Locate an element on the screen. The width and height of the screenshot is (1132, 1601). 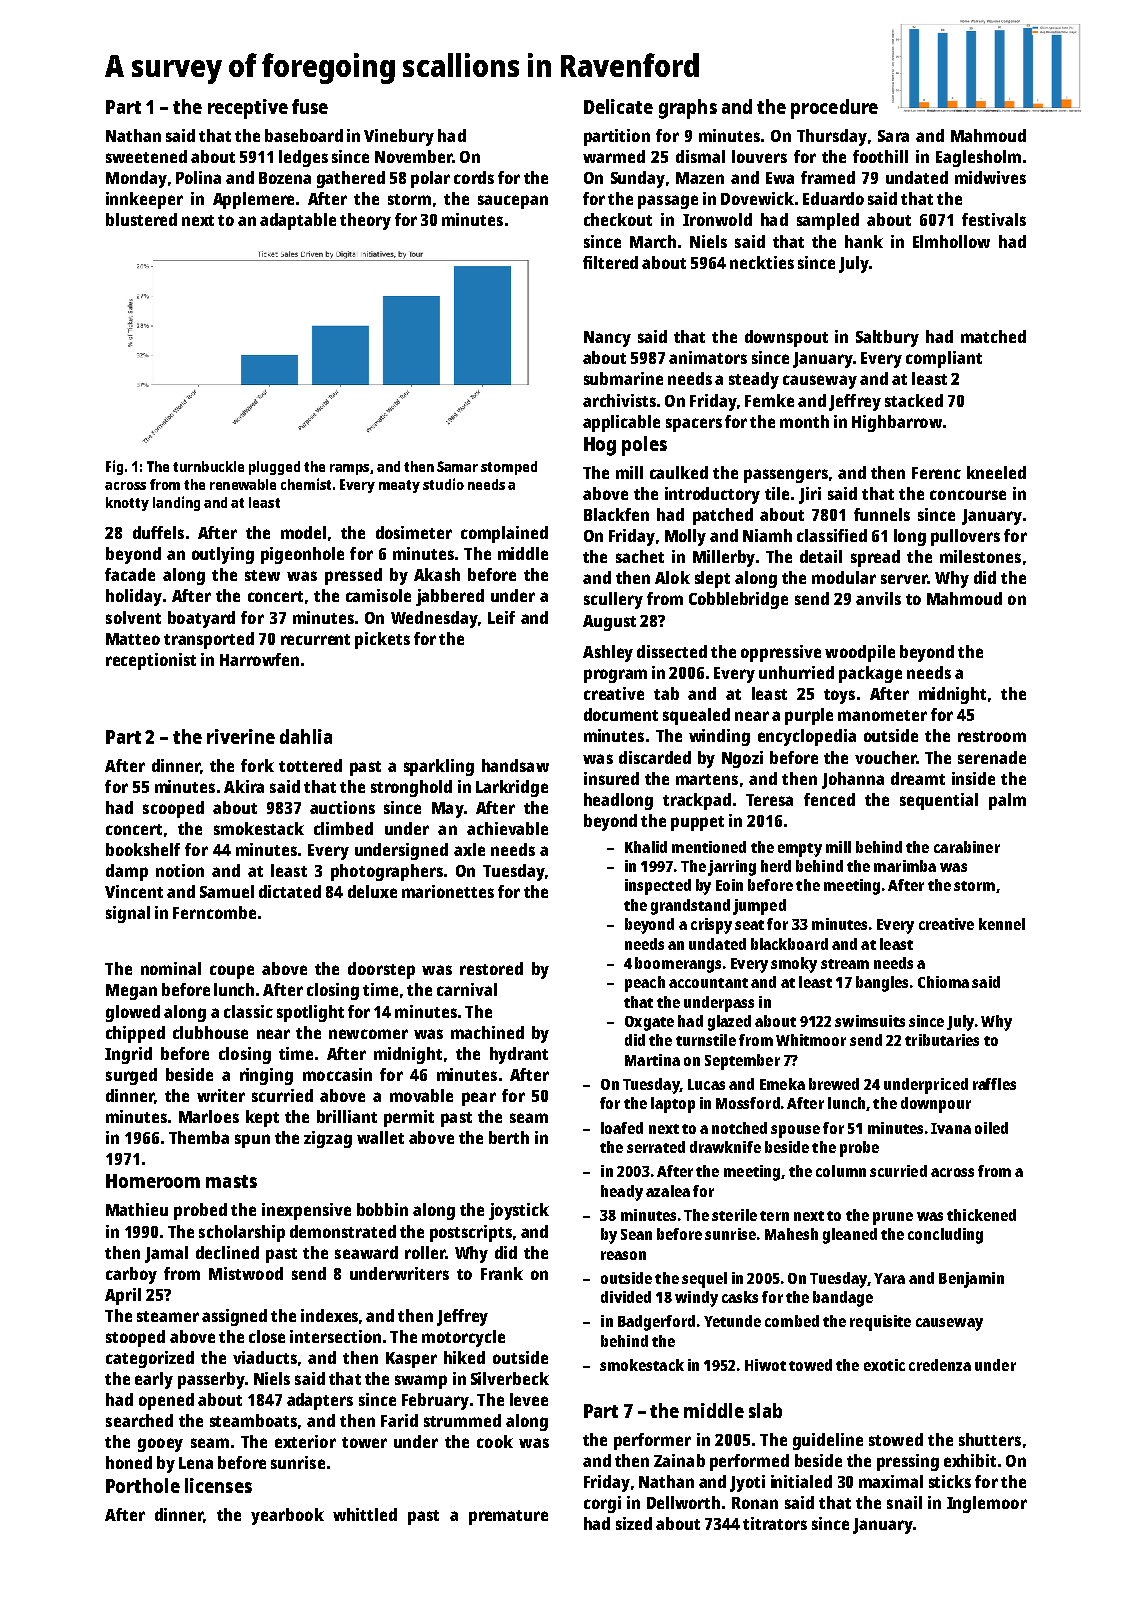
Delicate is located at coordinates (618, 106).
